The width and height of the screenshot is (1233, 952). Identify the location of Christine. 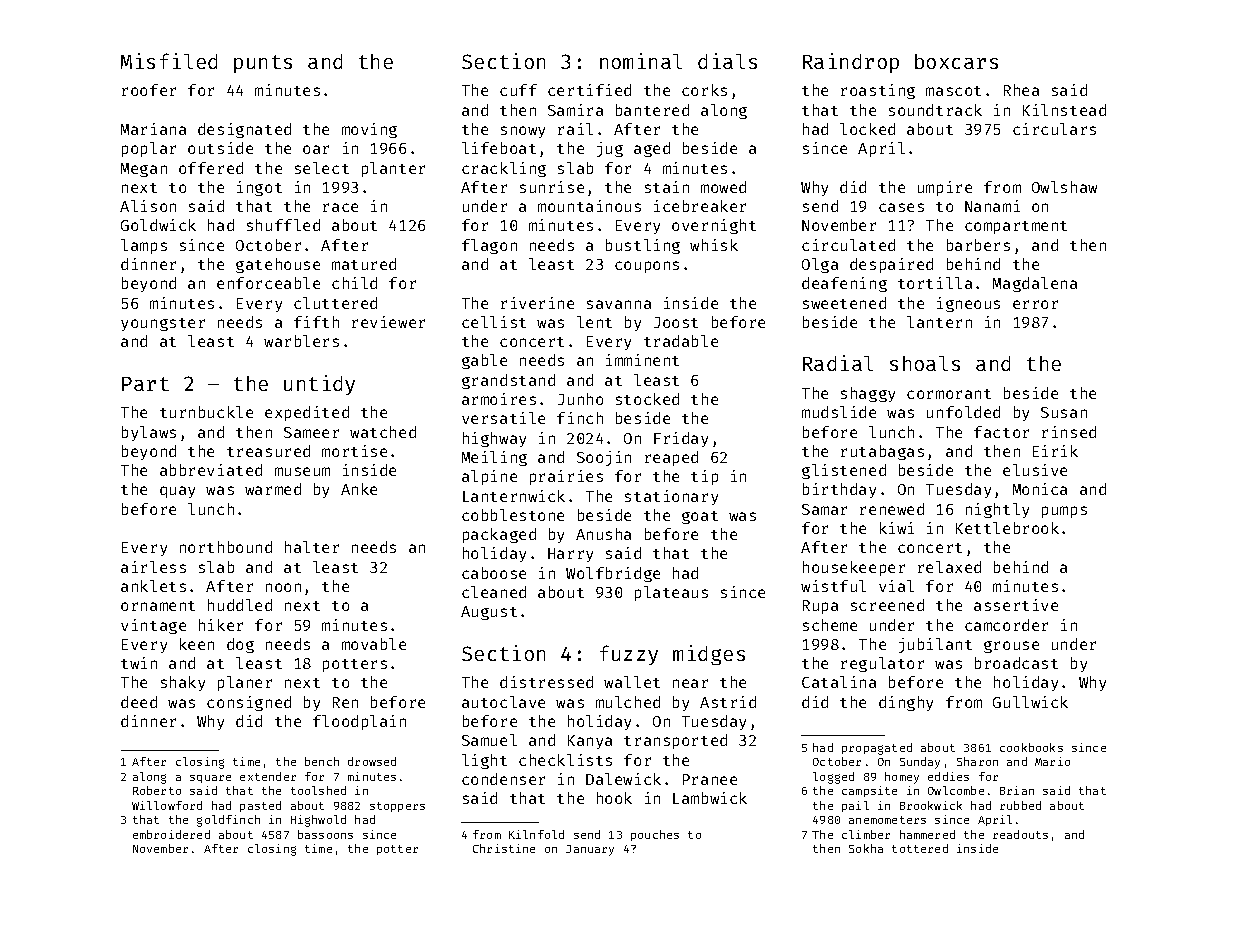
(504, 848).
